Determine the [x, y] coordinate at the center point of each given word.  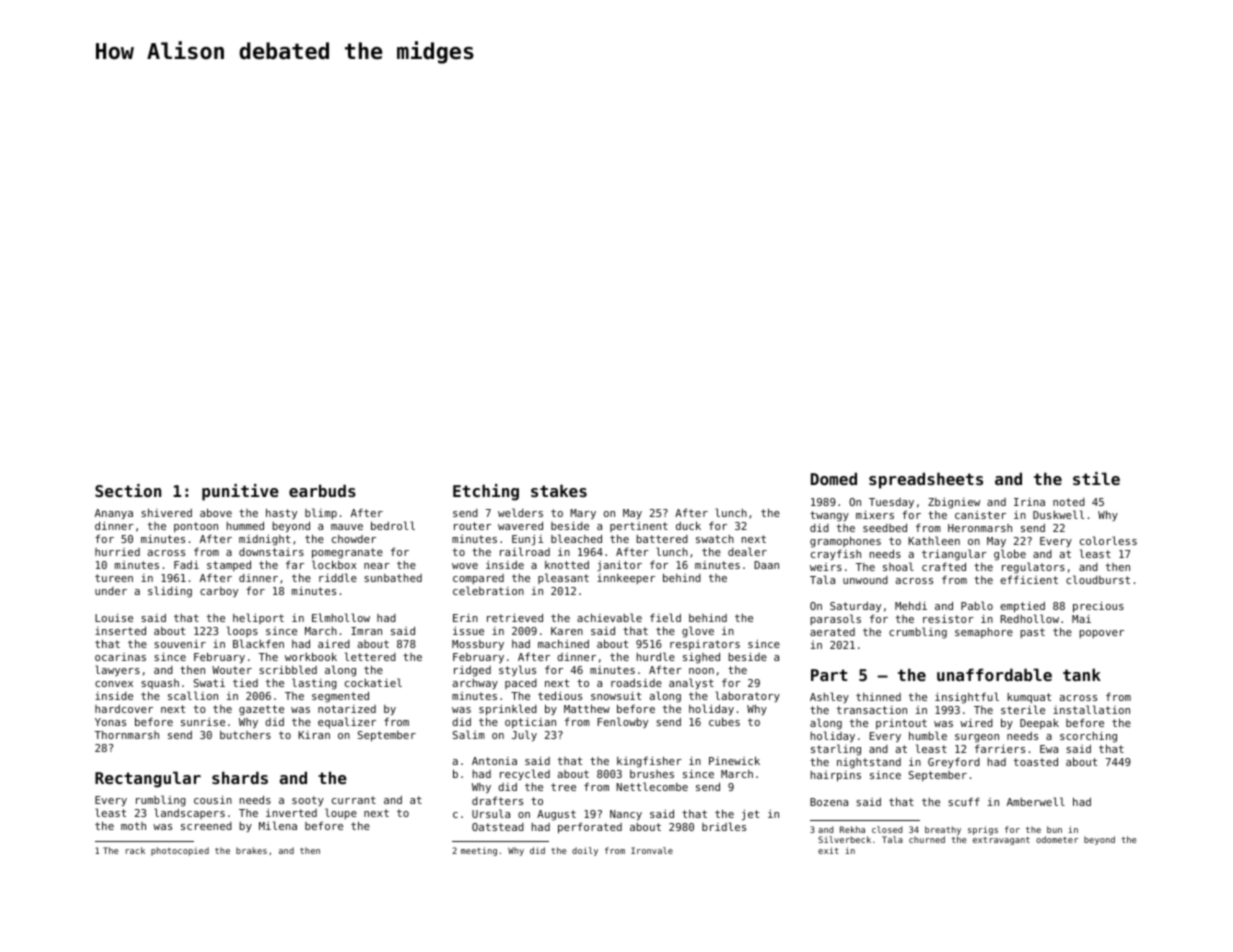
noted [1069, 502]
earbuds [322, 490]
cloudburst [1098, 579]
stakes [559, 490]
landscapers [189, 813]
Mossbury [478, 645]
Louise [114, 618]
